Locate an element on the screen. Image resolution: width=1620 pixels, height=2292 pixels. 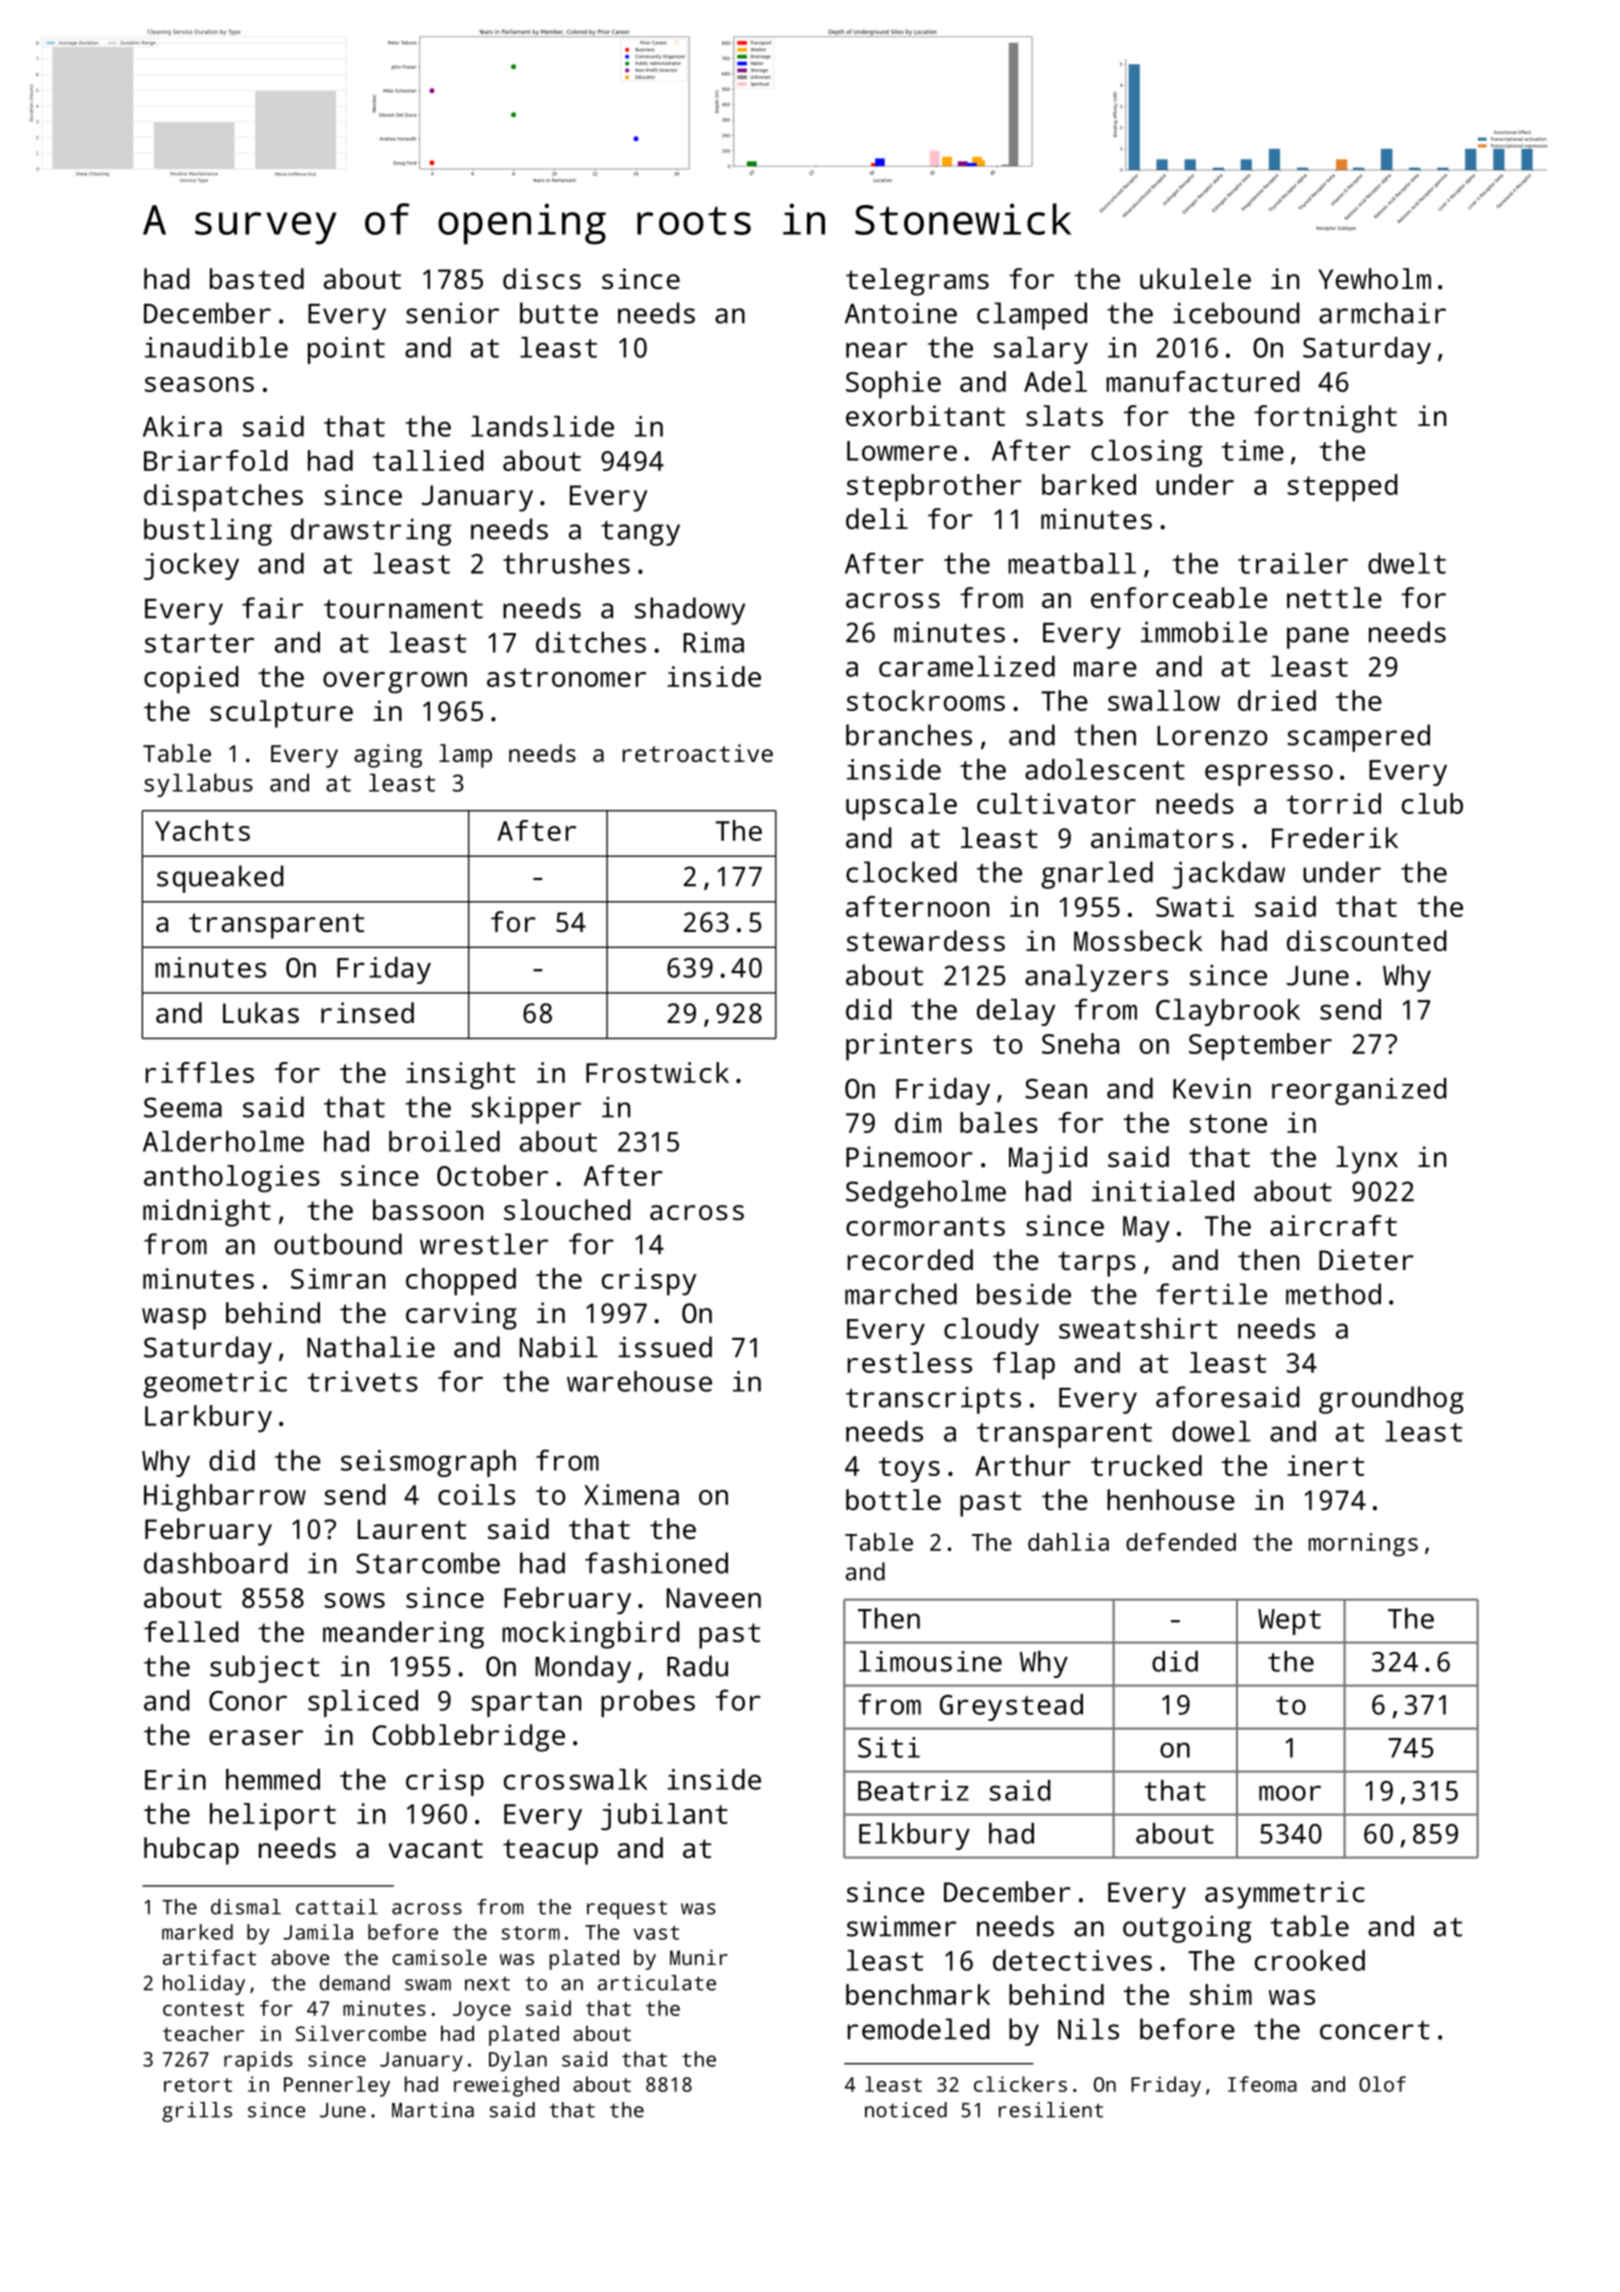
recorded is located at coordinates (910, 1259).
